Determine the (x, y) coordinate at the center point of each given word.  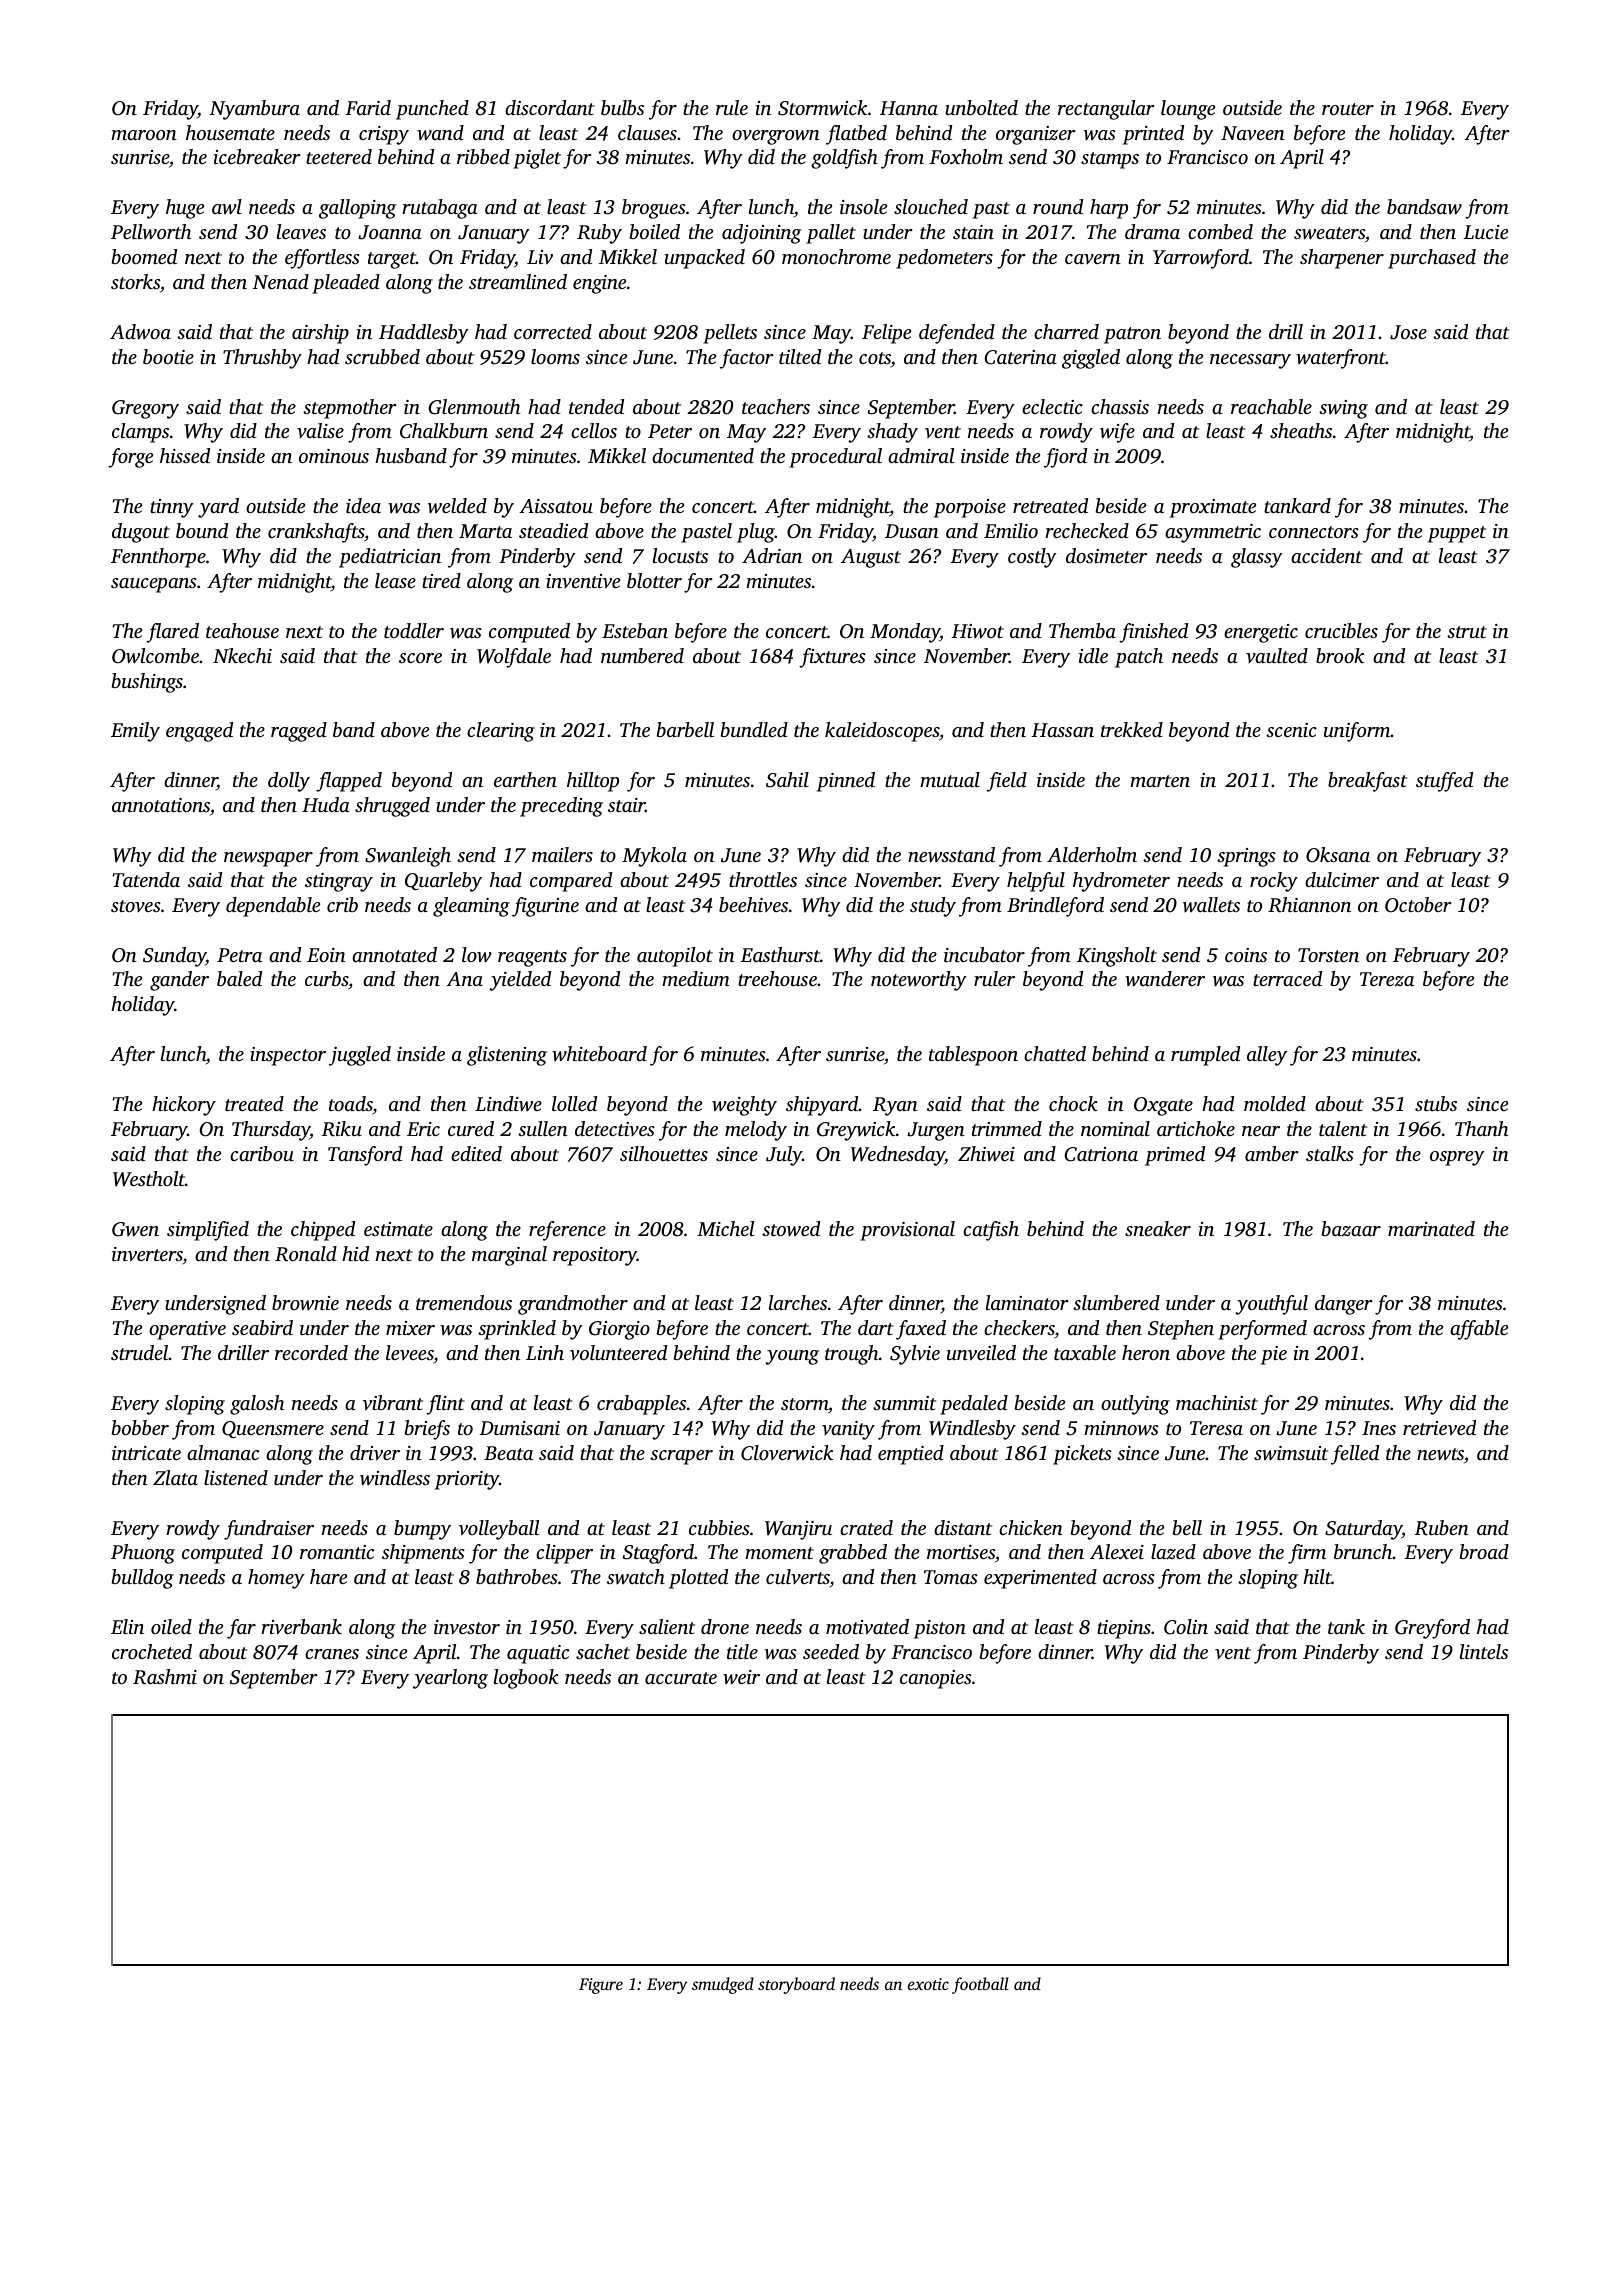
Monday (905, 633)
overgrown (776, 137)
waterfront (1341, 359)
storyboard (796, 1985)
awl (227, 206)
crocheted (152, 1651)
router (1348, 109)
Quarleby (443, 882)
